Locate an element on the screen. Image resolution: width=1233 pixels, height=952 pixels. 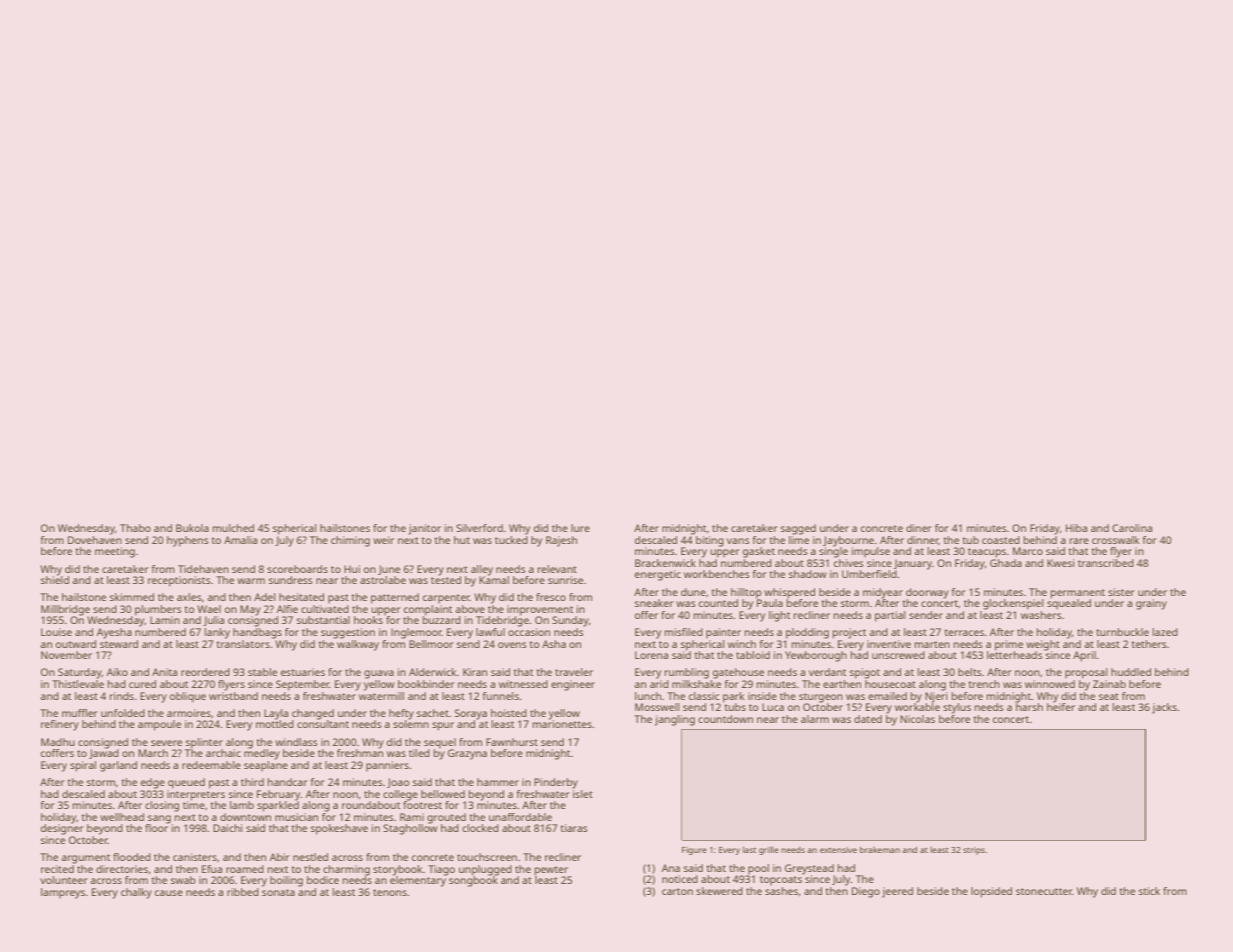
tucked is located at coordinates (511, 540).
